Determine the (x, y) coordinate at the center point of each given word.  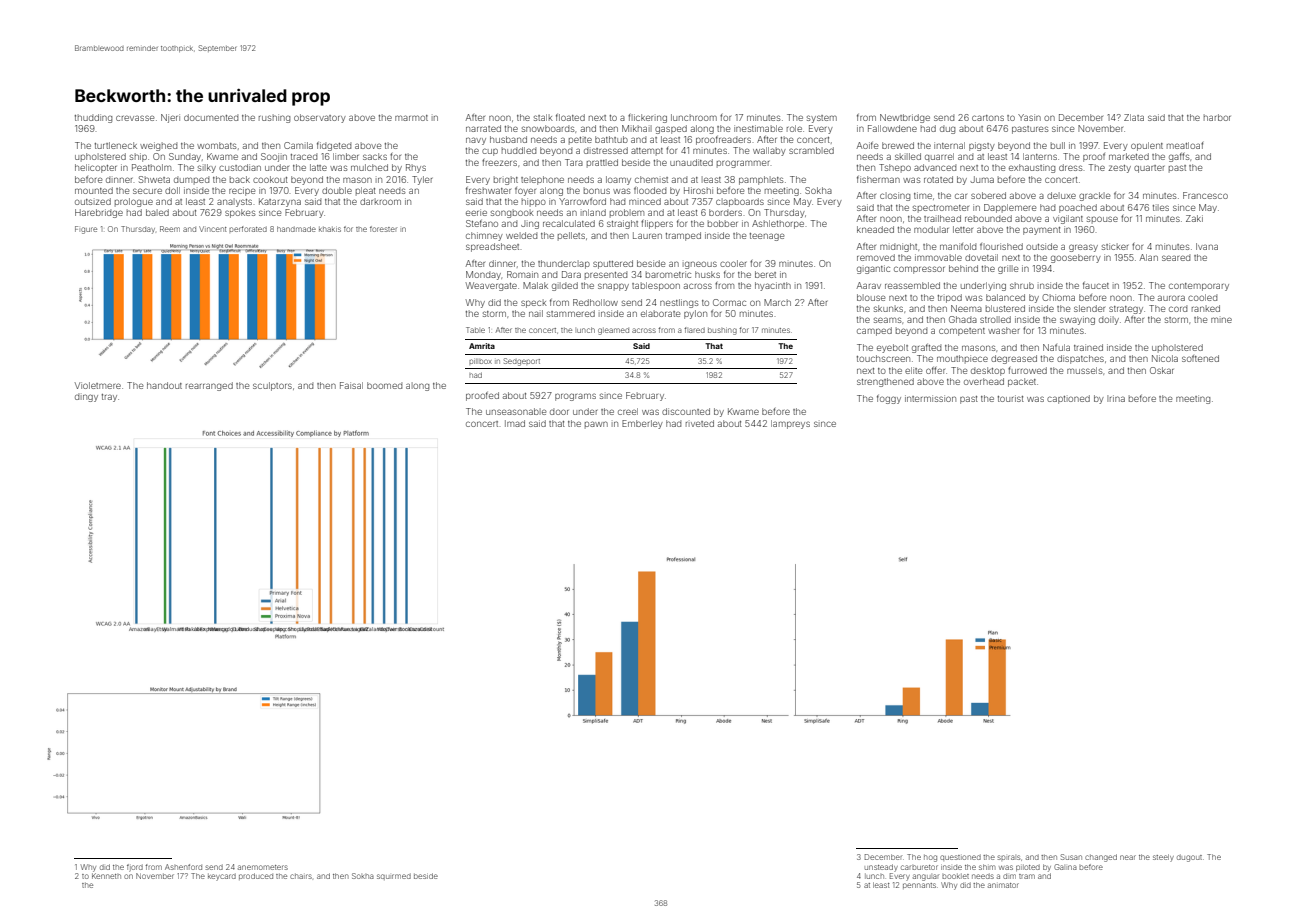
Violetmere (98, 385)
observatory (320, 118)
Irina (1116, 398)
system (822, 119)
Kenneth (106, 876)
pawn (596, 425)
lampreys (790, 424)
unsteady (881, 868)
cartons (988, 118)
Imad (515, 423)
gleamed (613, 331)
